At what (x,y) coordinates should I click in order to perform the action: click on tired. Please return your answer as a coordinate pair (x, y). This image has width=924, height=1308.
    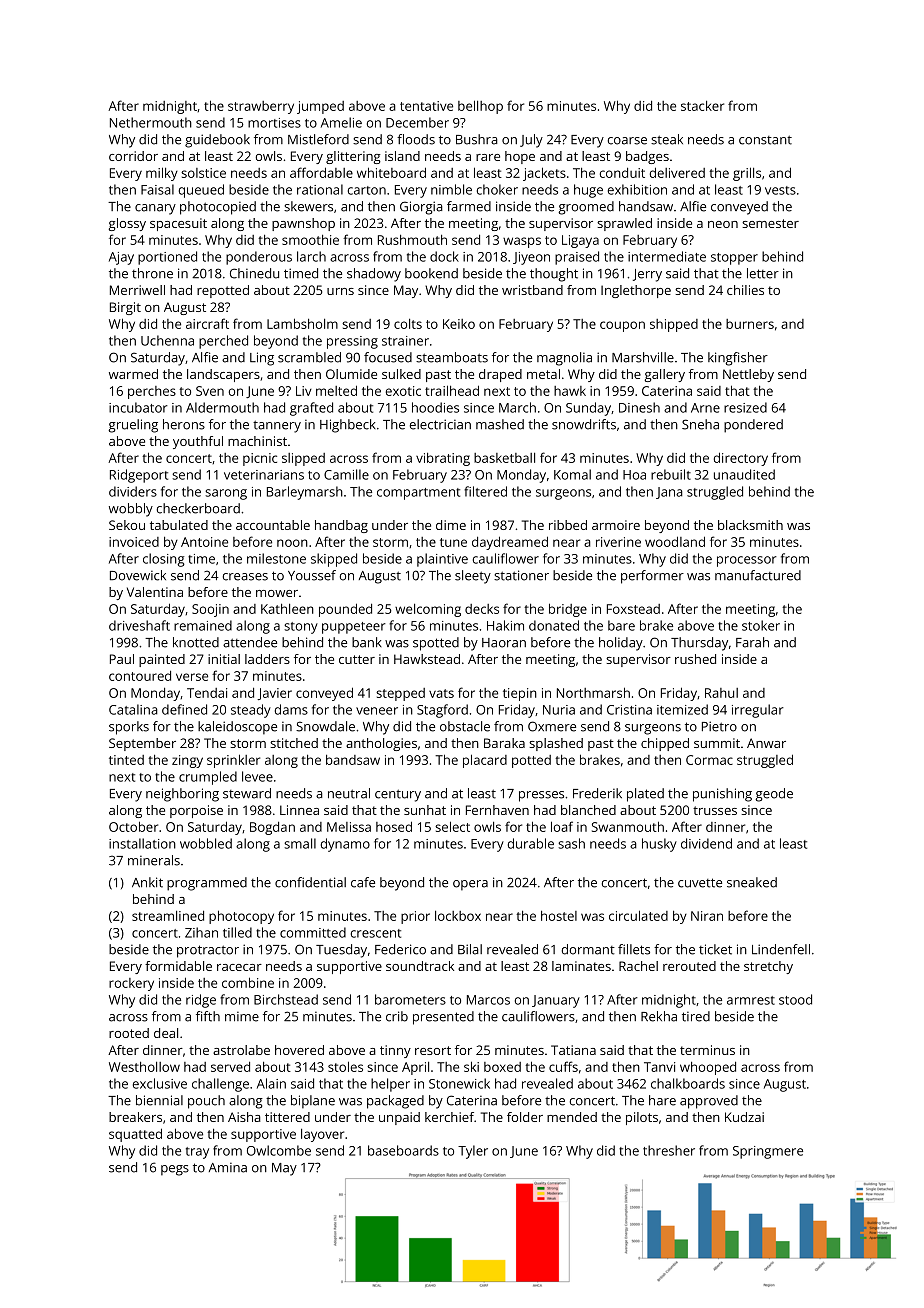
    Looking at the image, I should click on (696, 1016).
